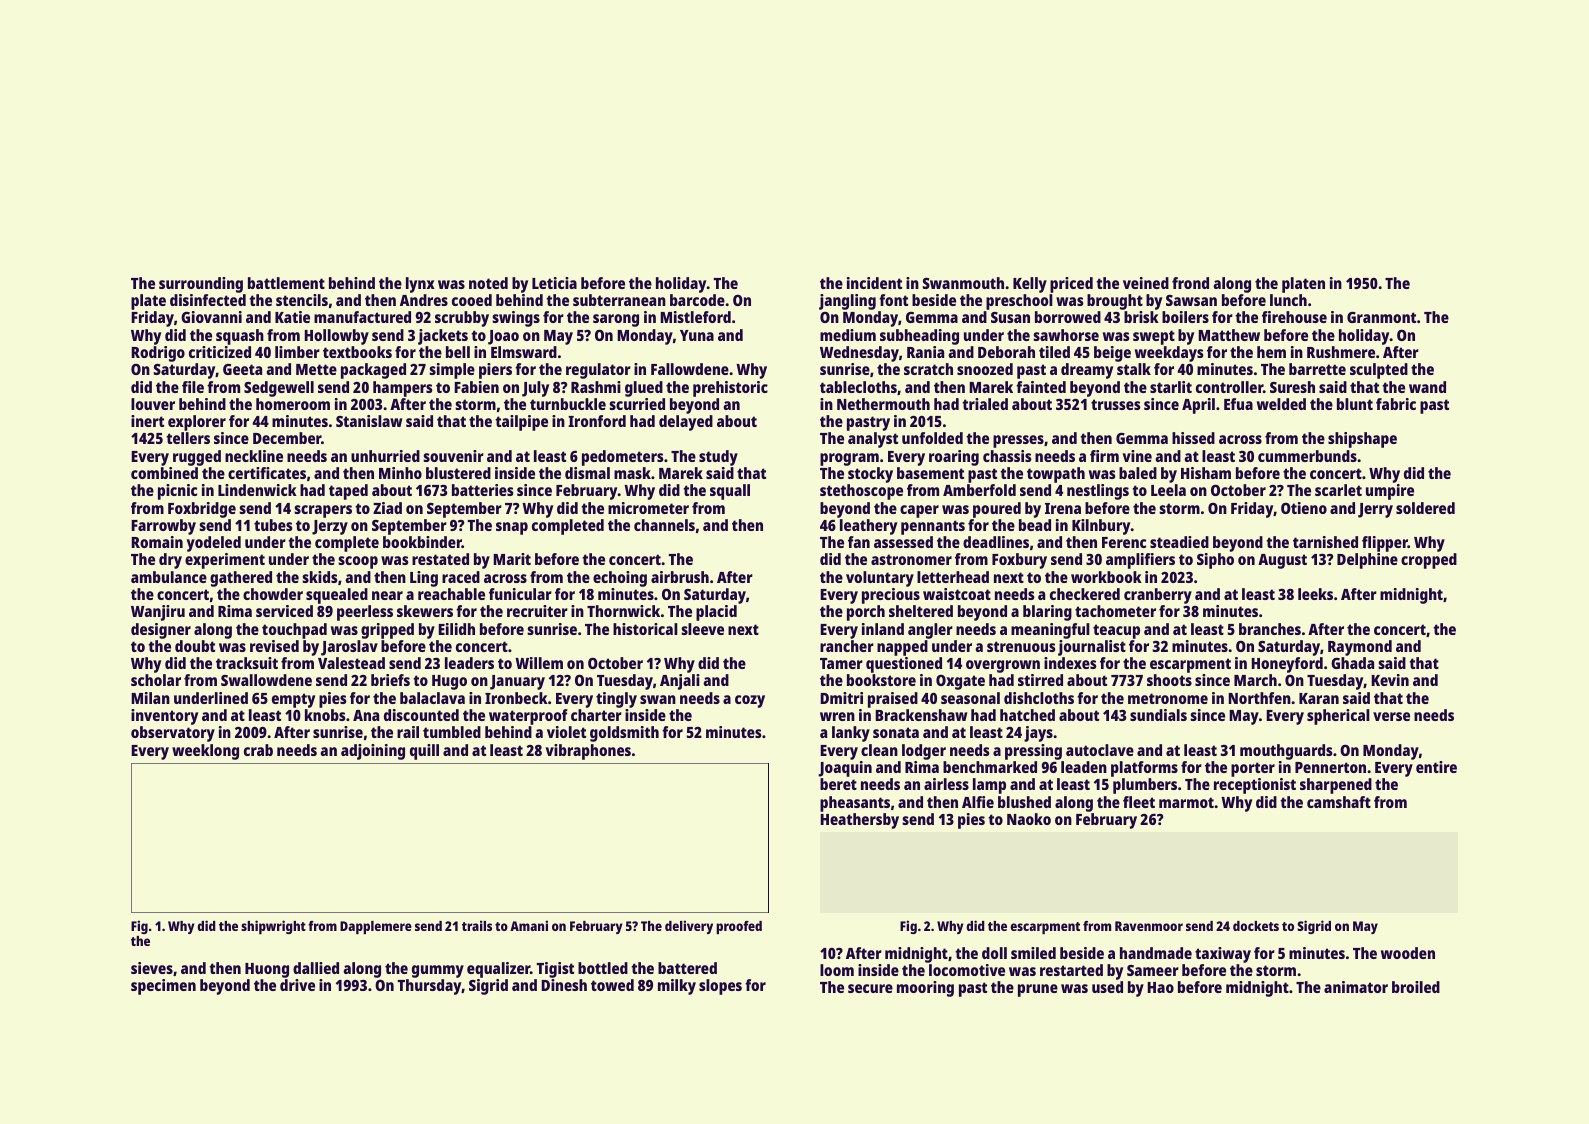 This document has width=1589, height=1124. Describe the element at coordinates (1029, 819) in the document. I see `Naoko` at that location.
